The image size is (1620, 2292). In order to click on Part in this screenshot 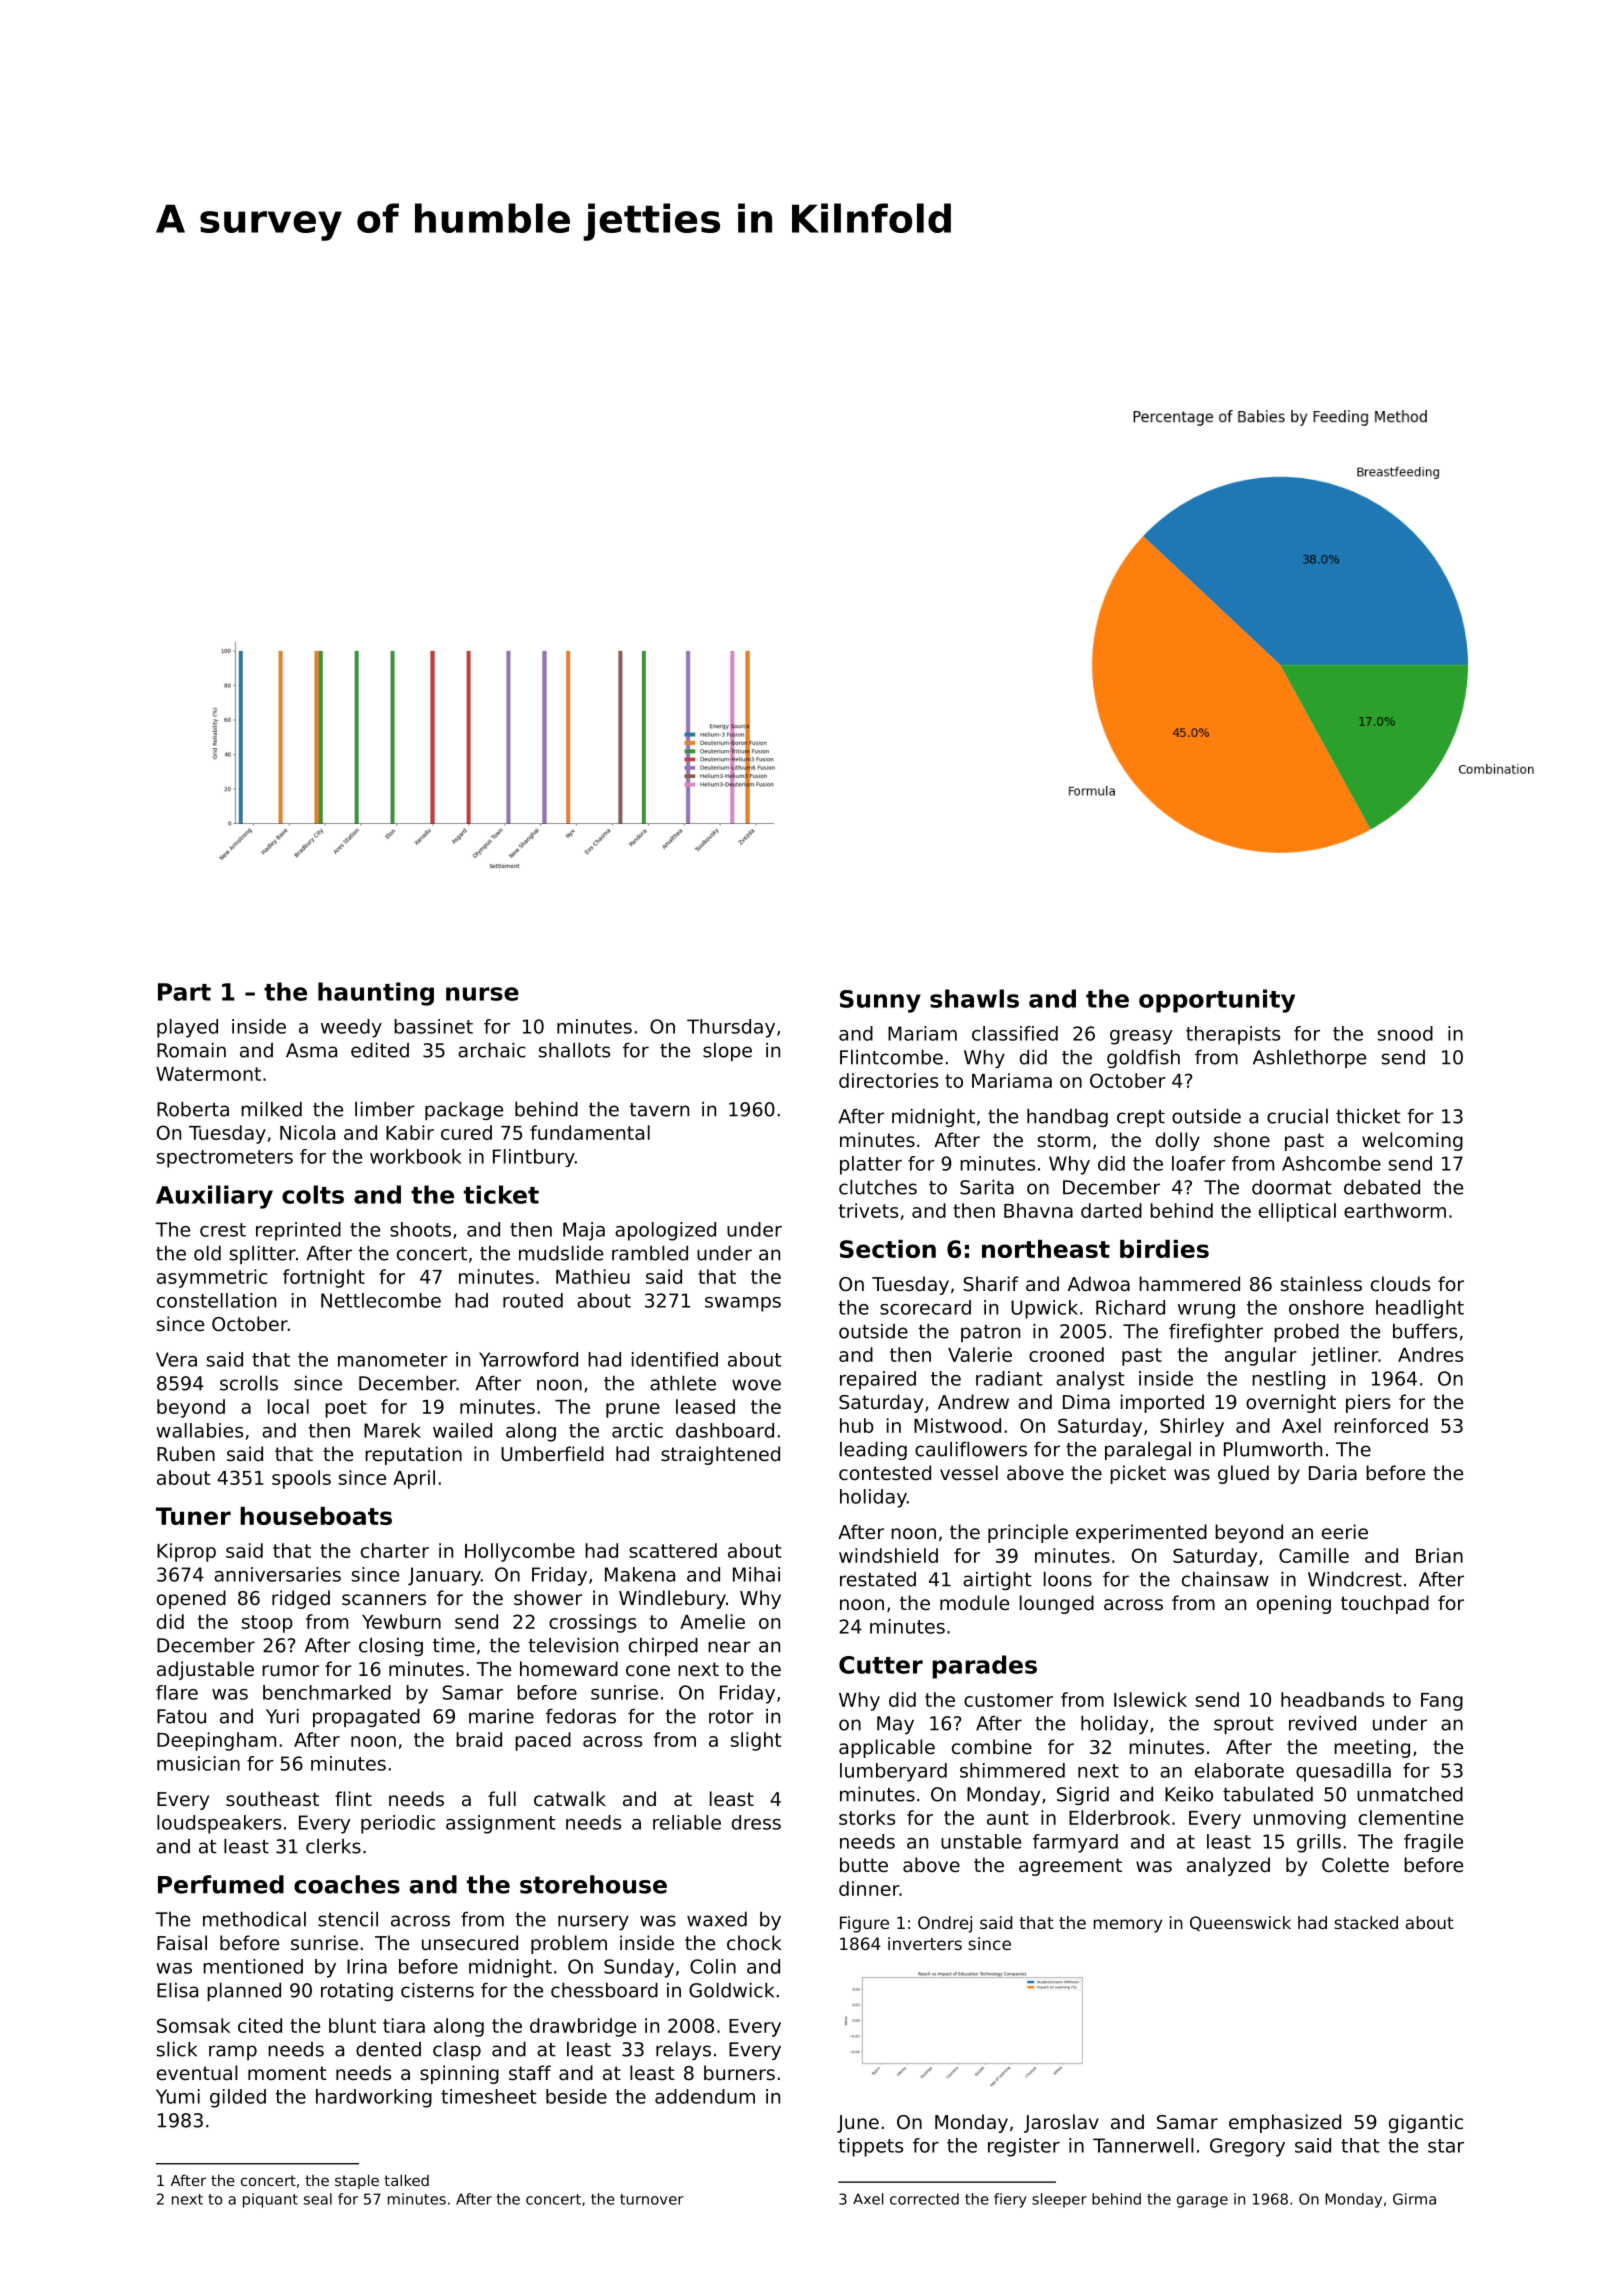, I will do `click(184, 992)`.
